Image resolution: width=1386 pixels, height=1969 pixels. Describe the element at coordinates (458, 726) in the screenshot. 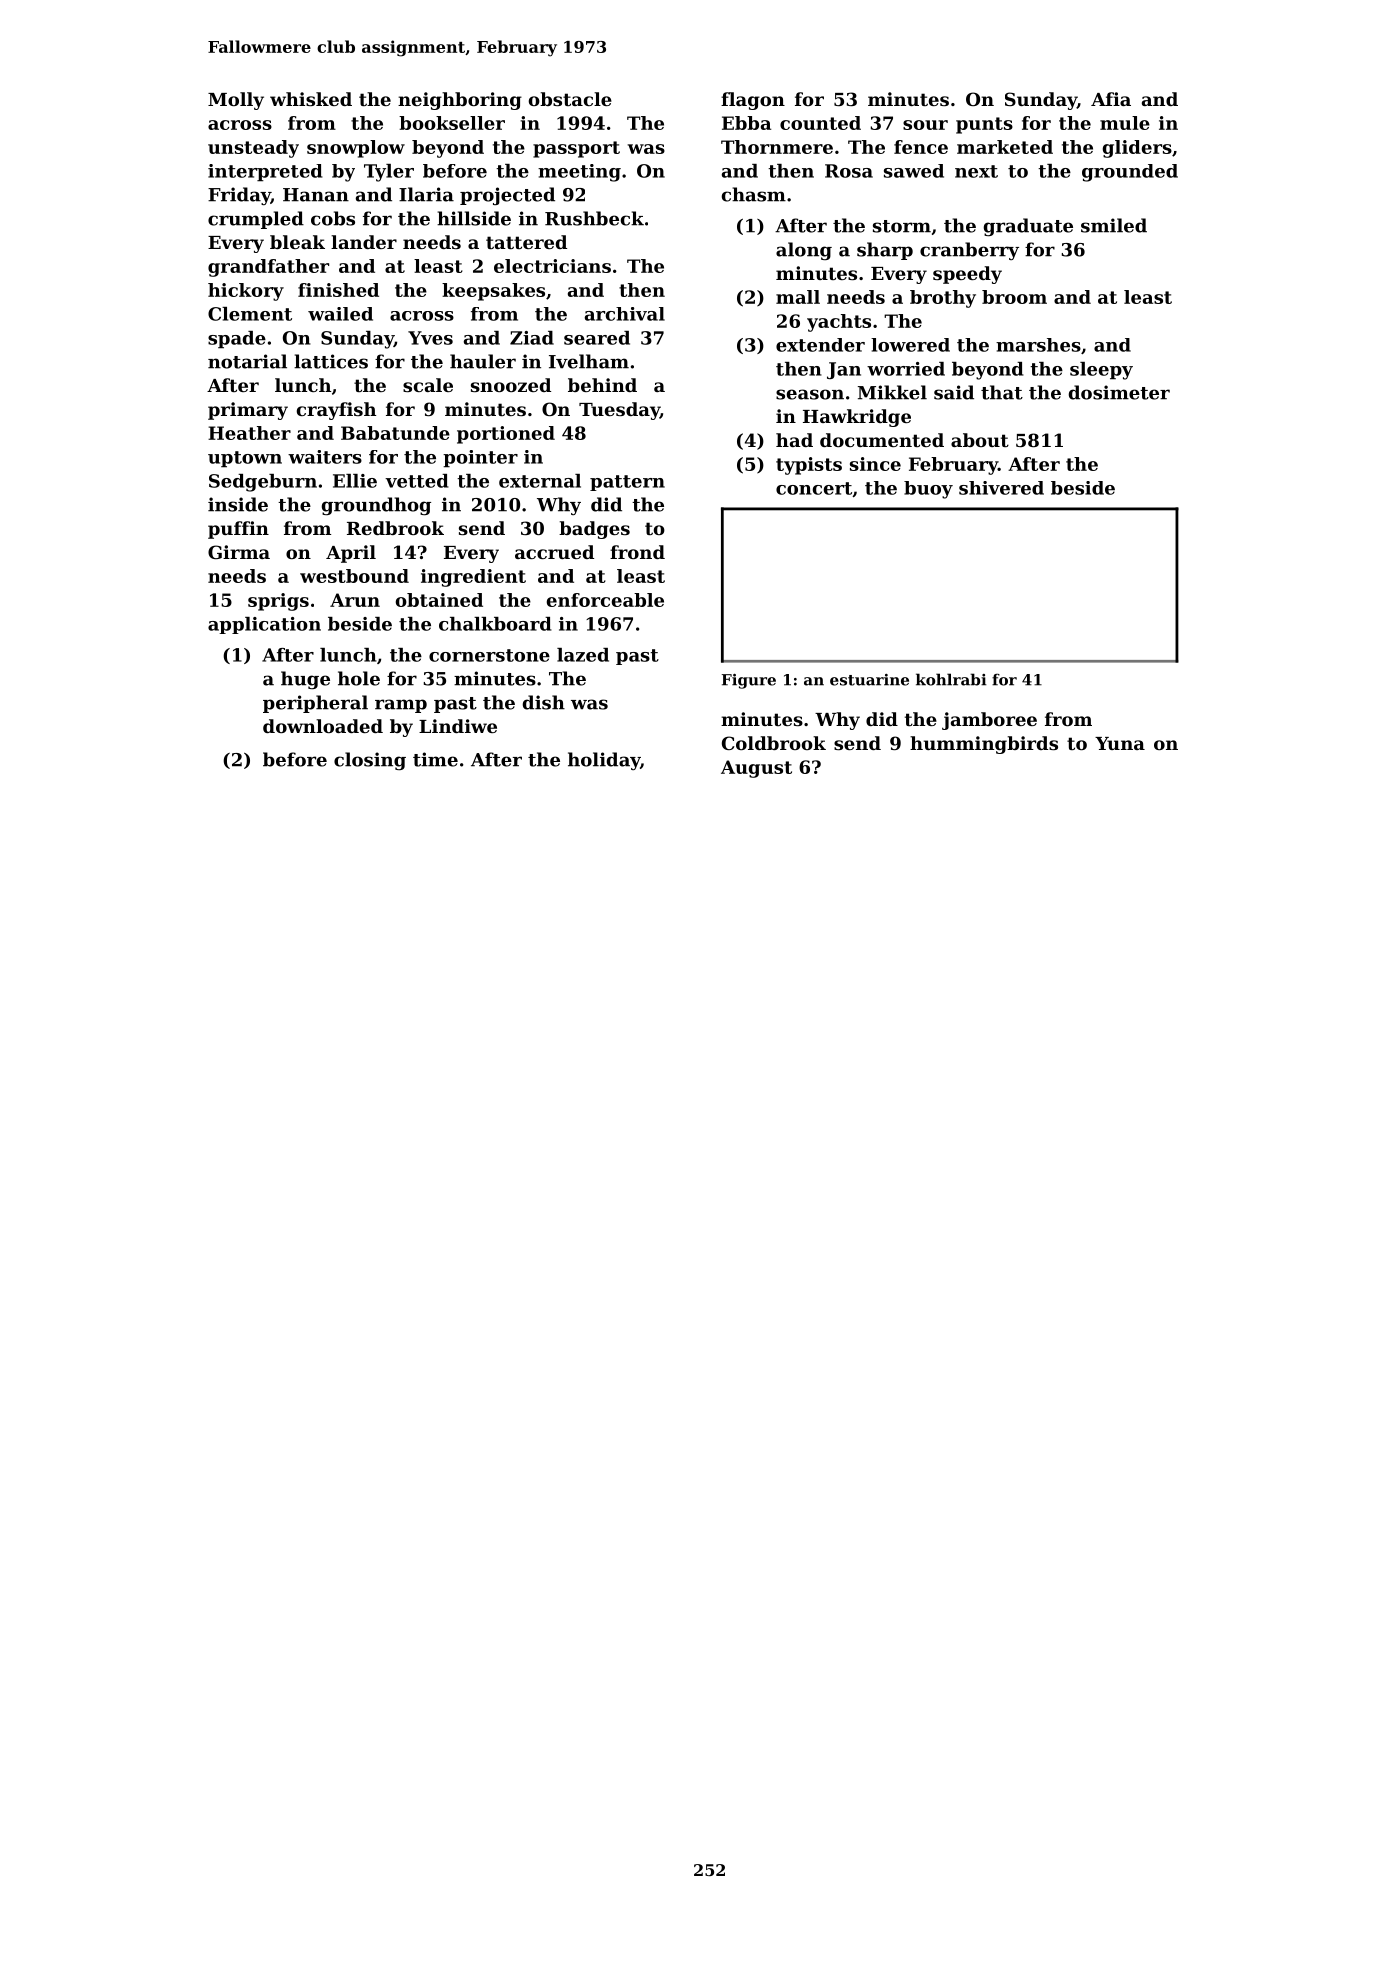

I see `Lindiwe` at that location.
